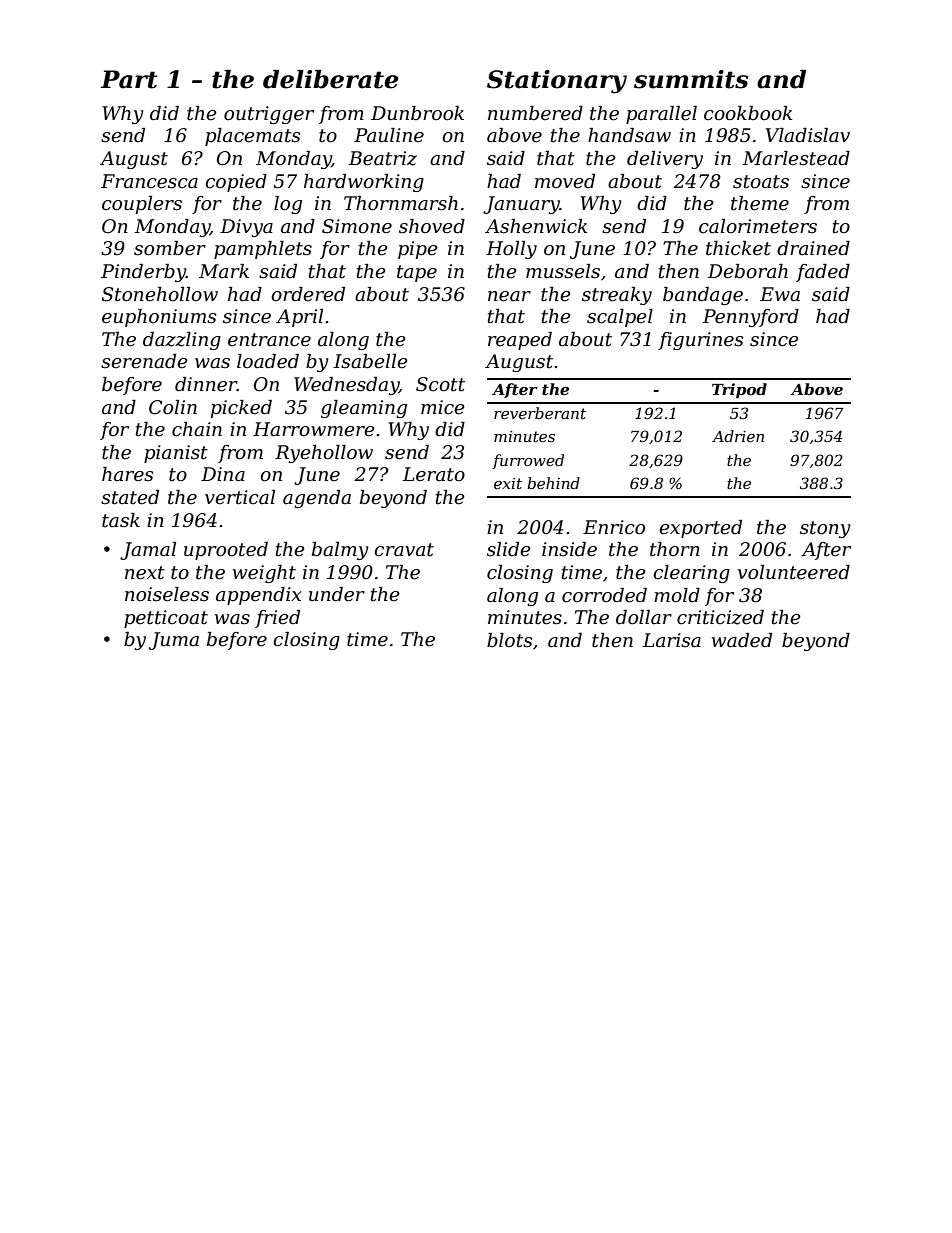 The height and width of the image is (1233, 952). Describe the element at coordinates (206, 384) in the image. I see `dinner` at that location.
